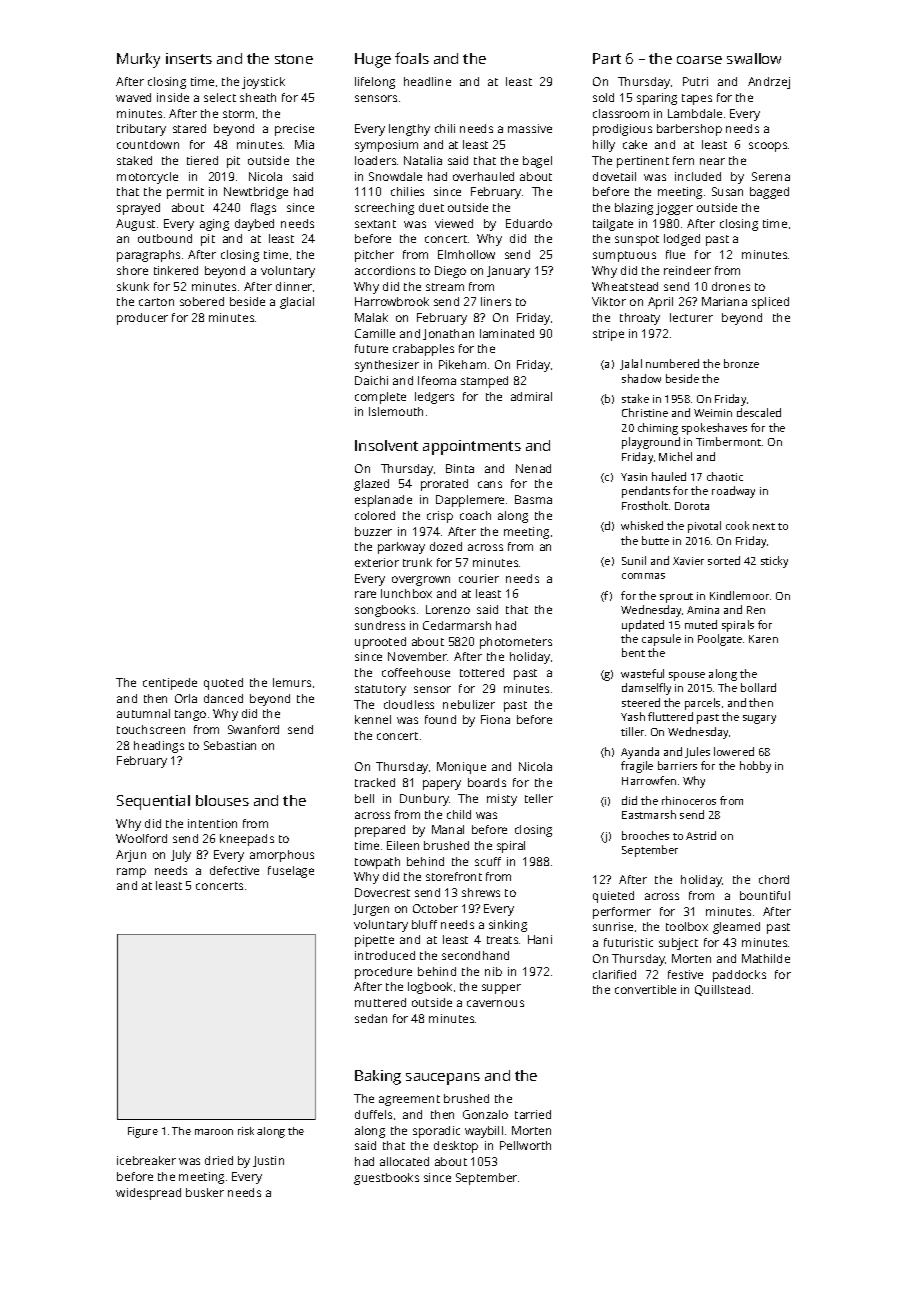  I want to click on danced, so click(223, 698).
